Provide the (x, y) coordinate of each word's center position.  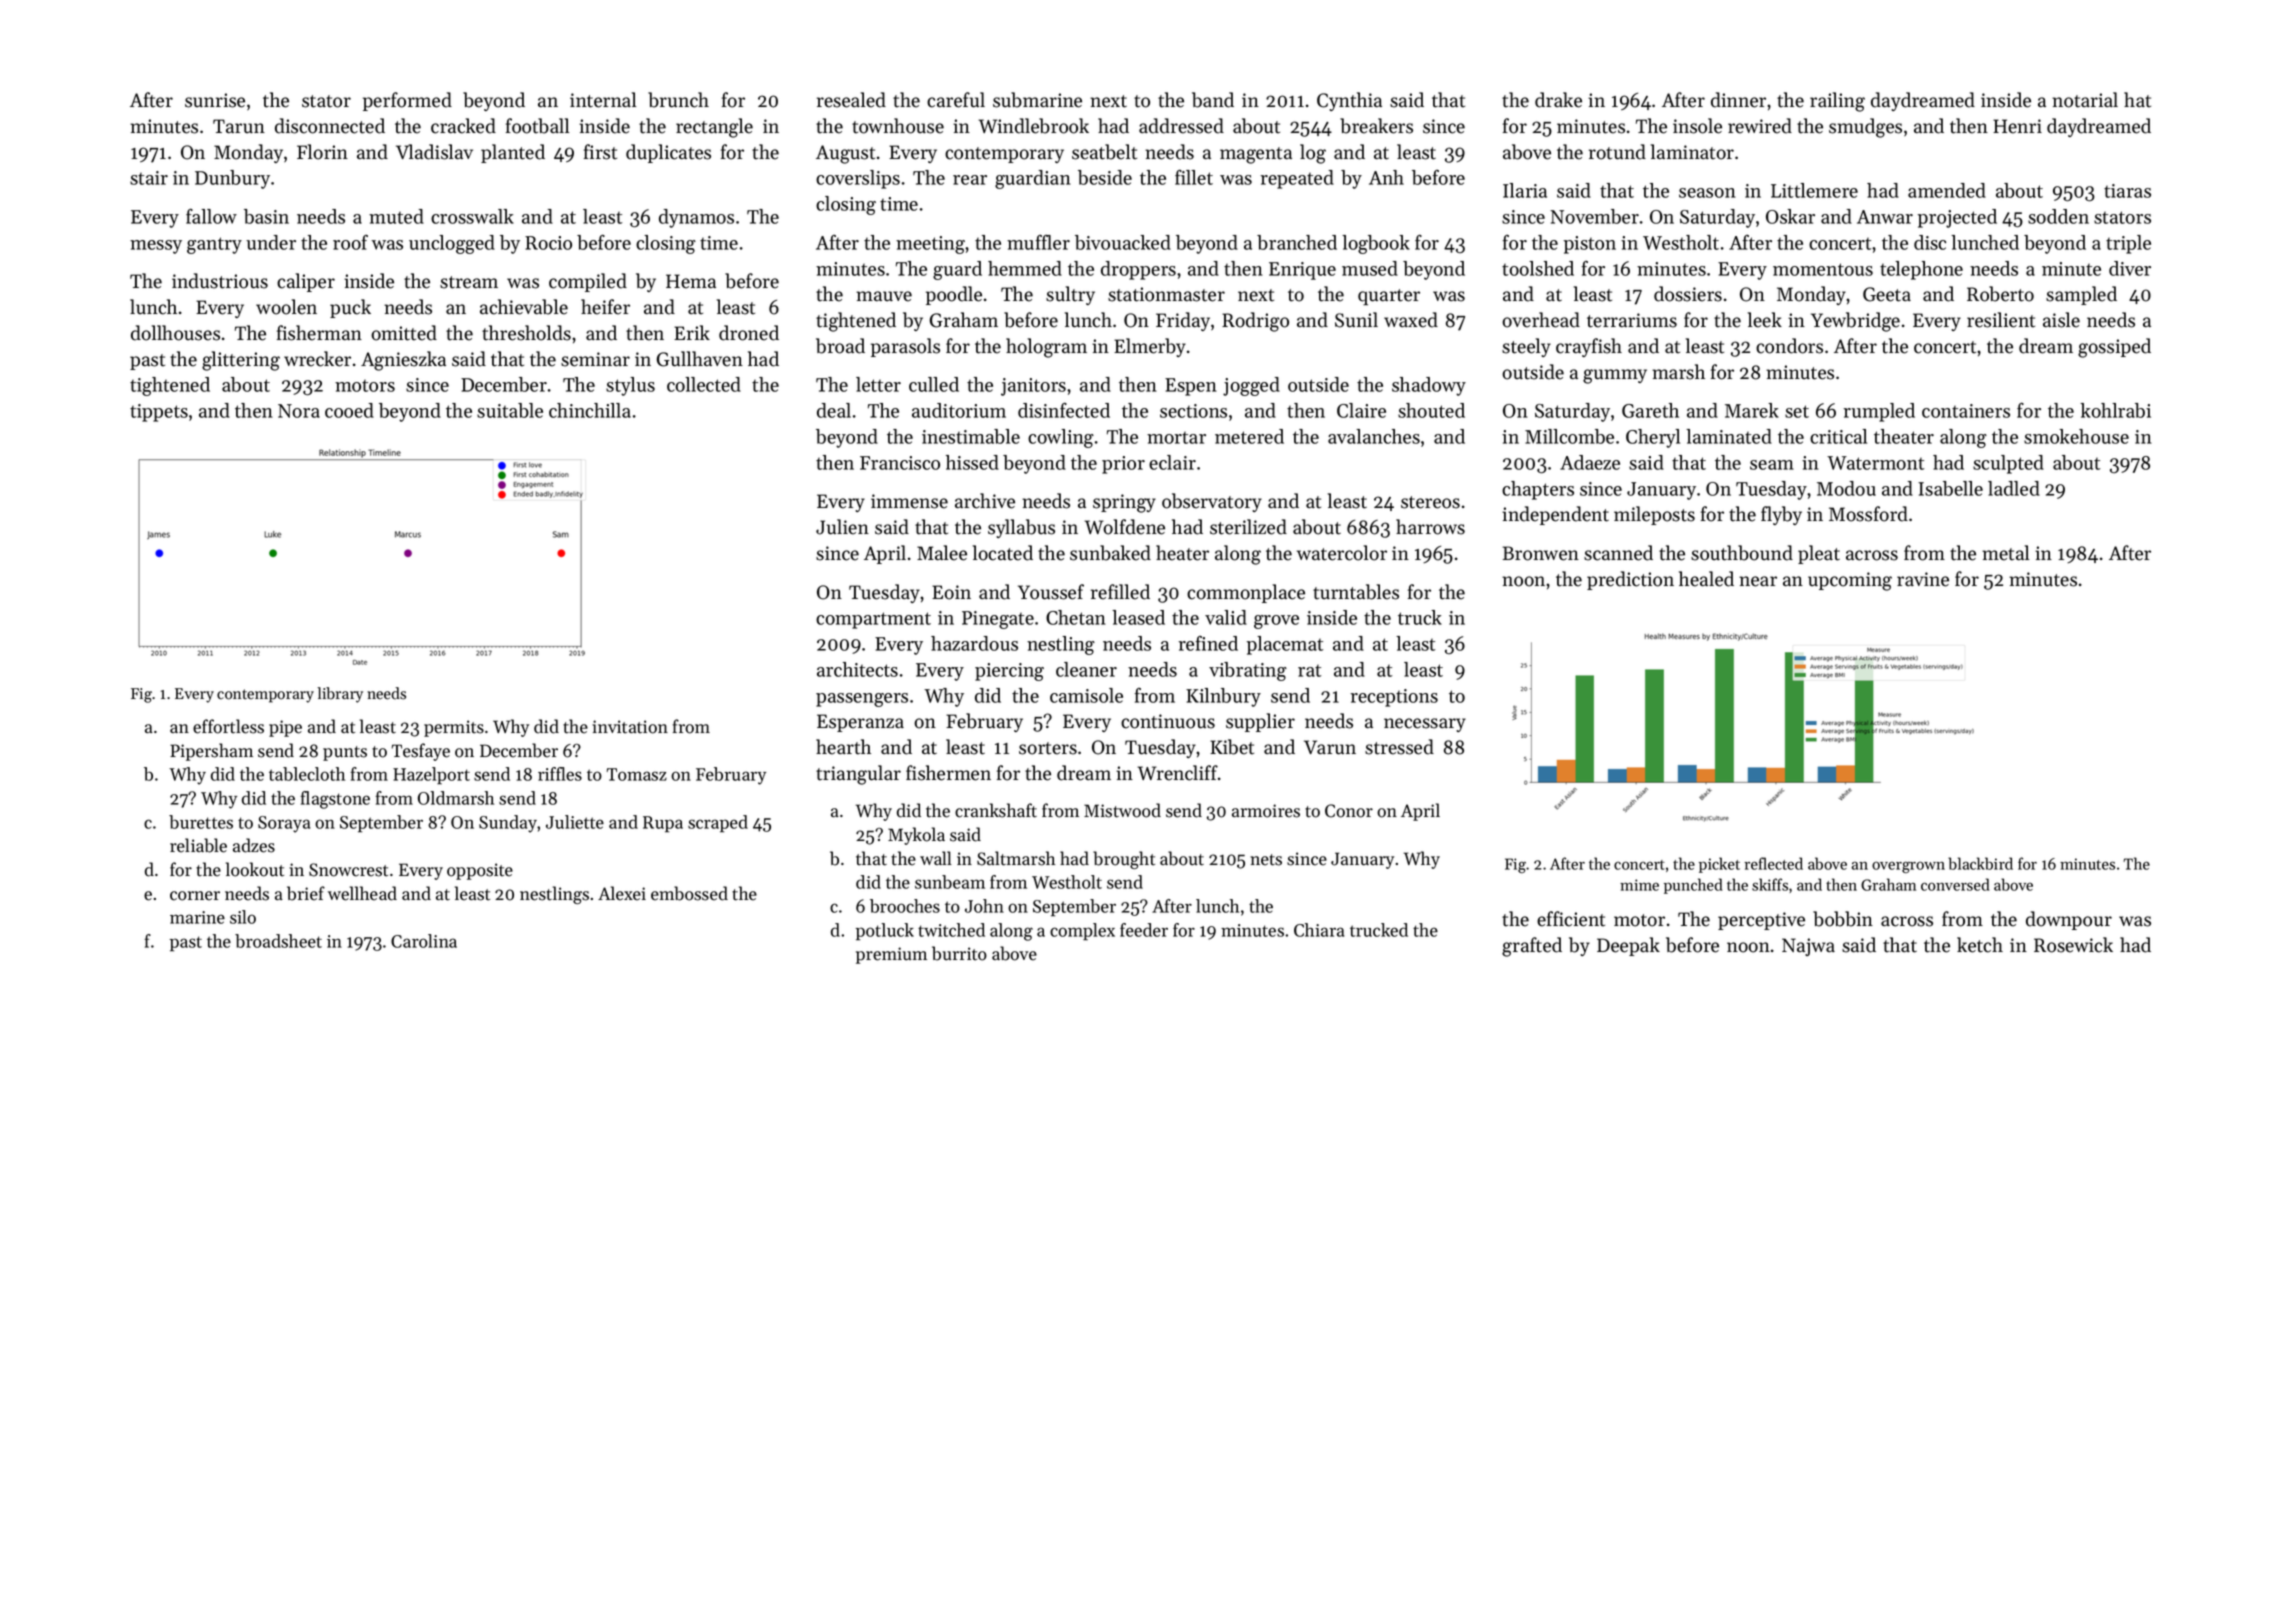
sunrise (215, 100)
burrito (959, 953)
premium (891, 955)
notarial (2085, 100)
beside (1105, 177)
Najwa (1808, 947)
